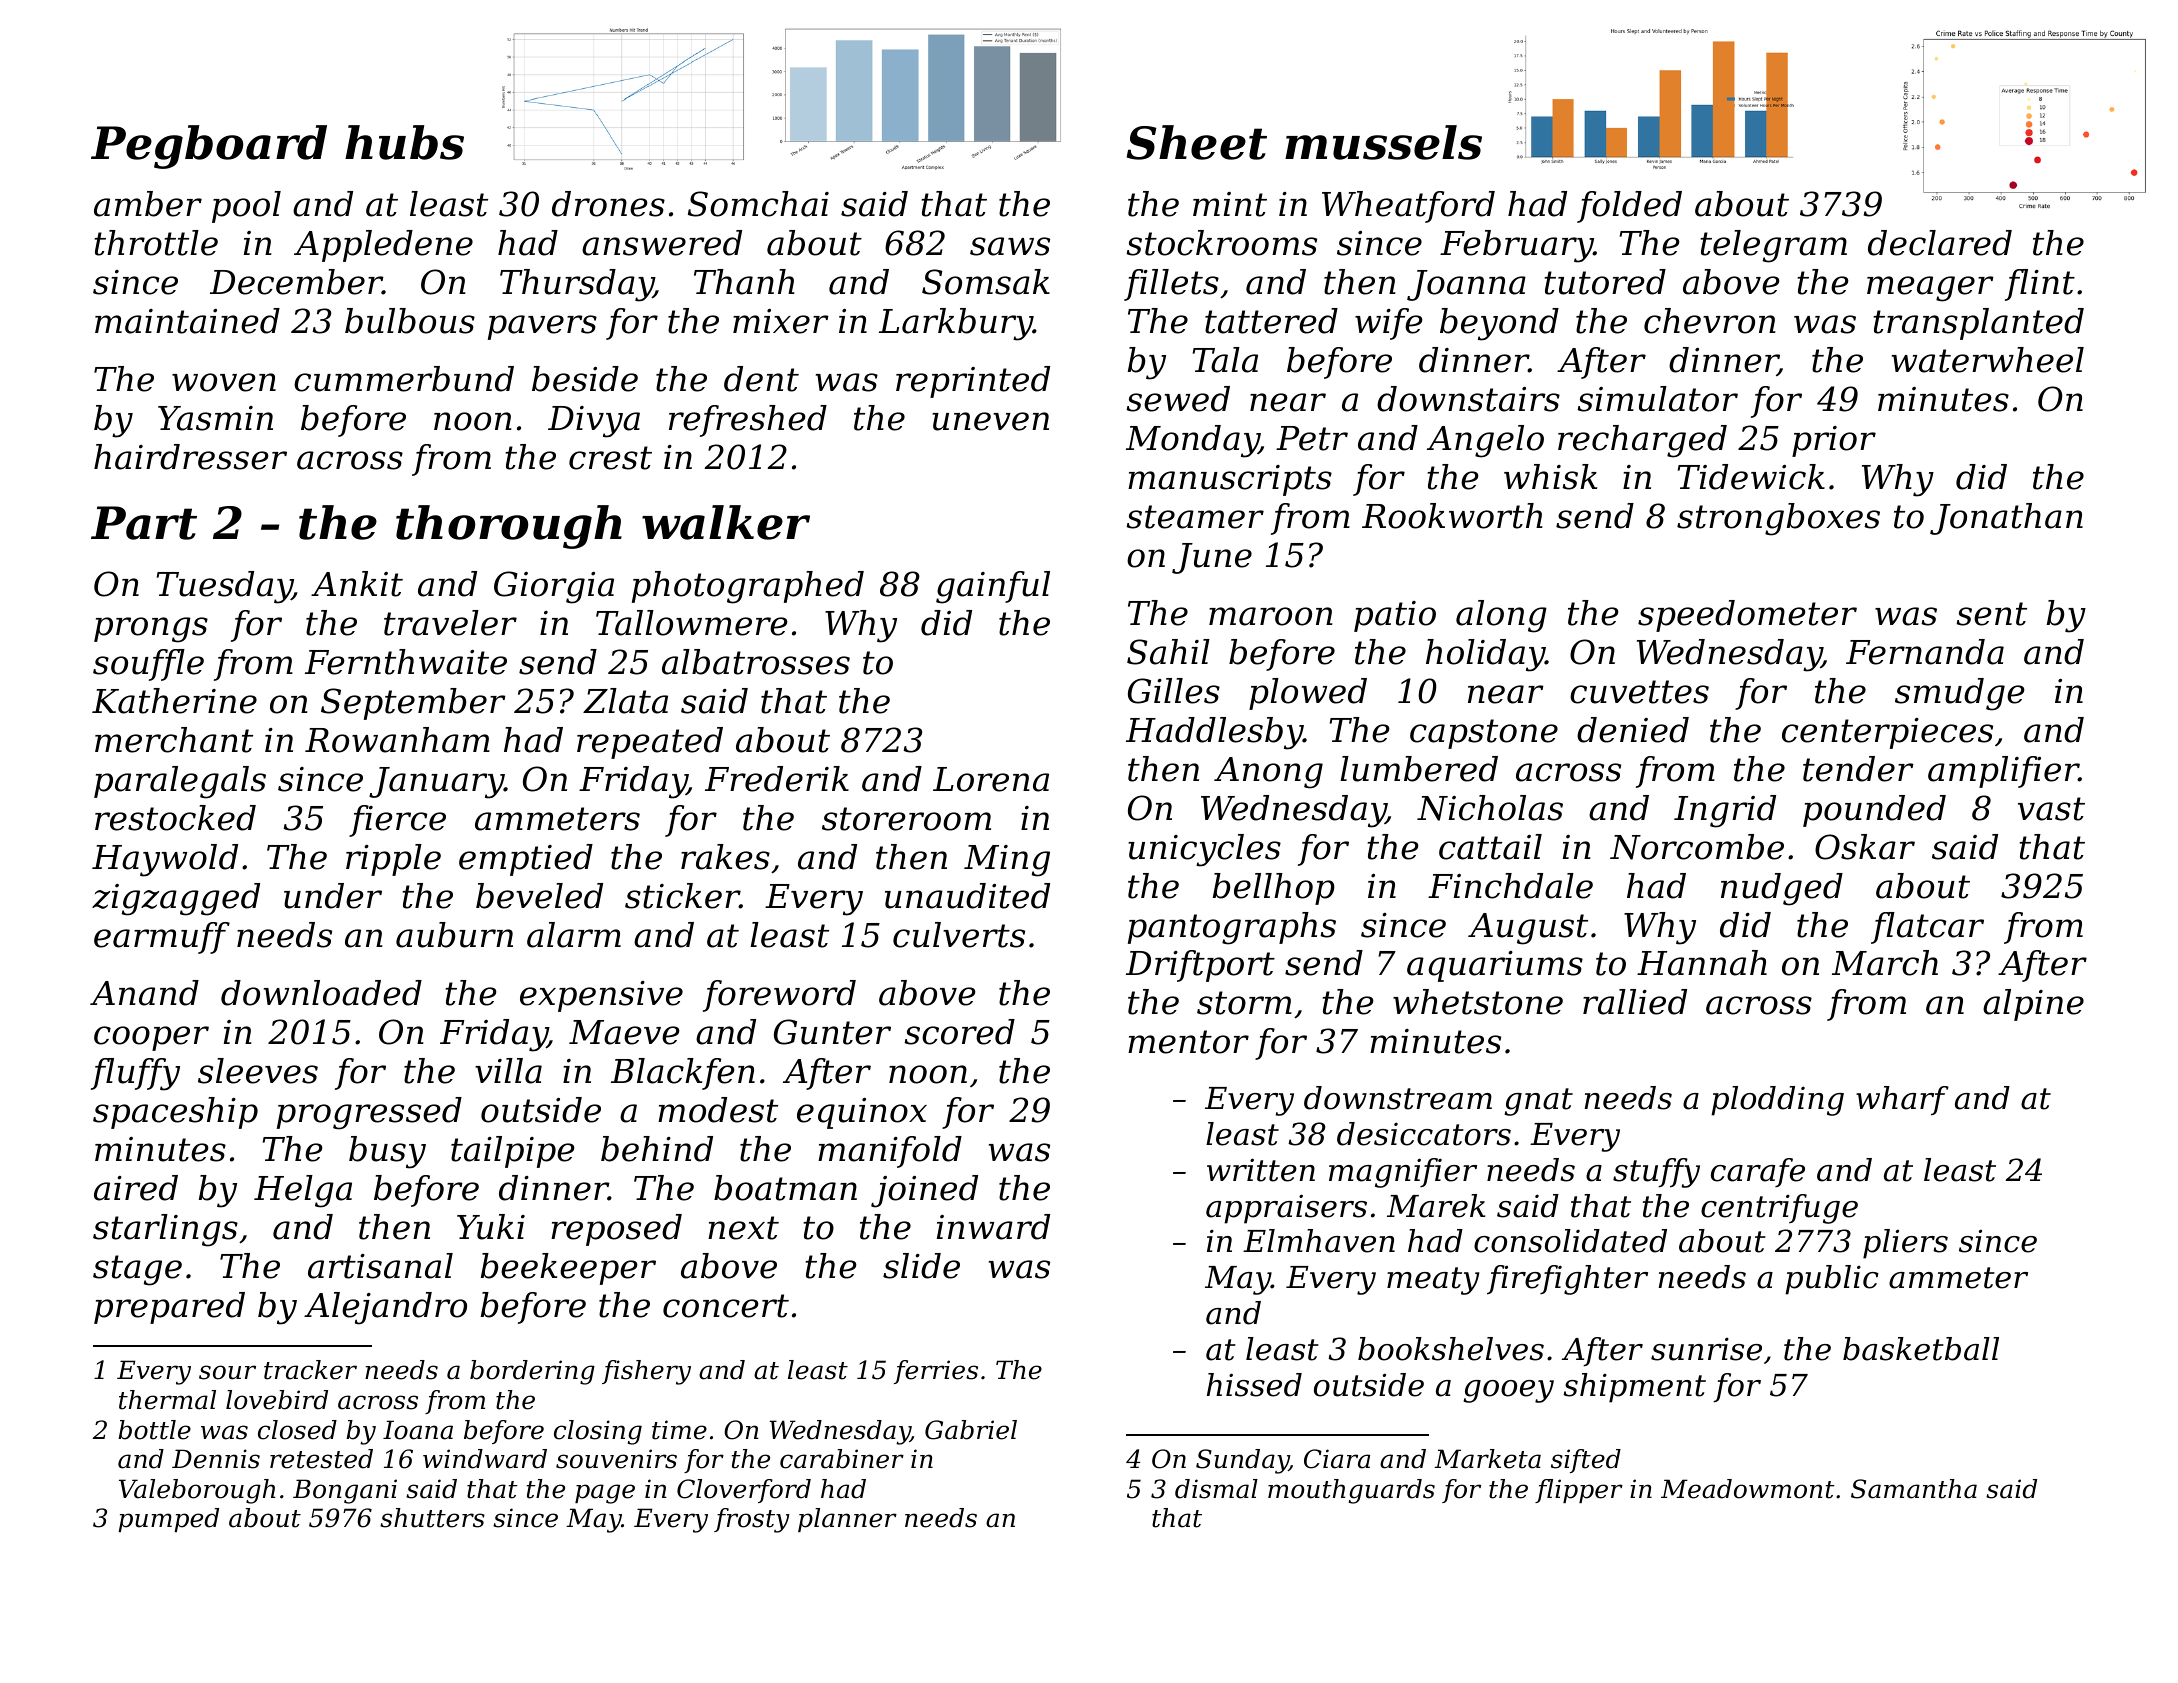  Describe the element at coordinates (1940, 243) in the screenshot. I see `declared` at that location.
